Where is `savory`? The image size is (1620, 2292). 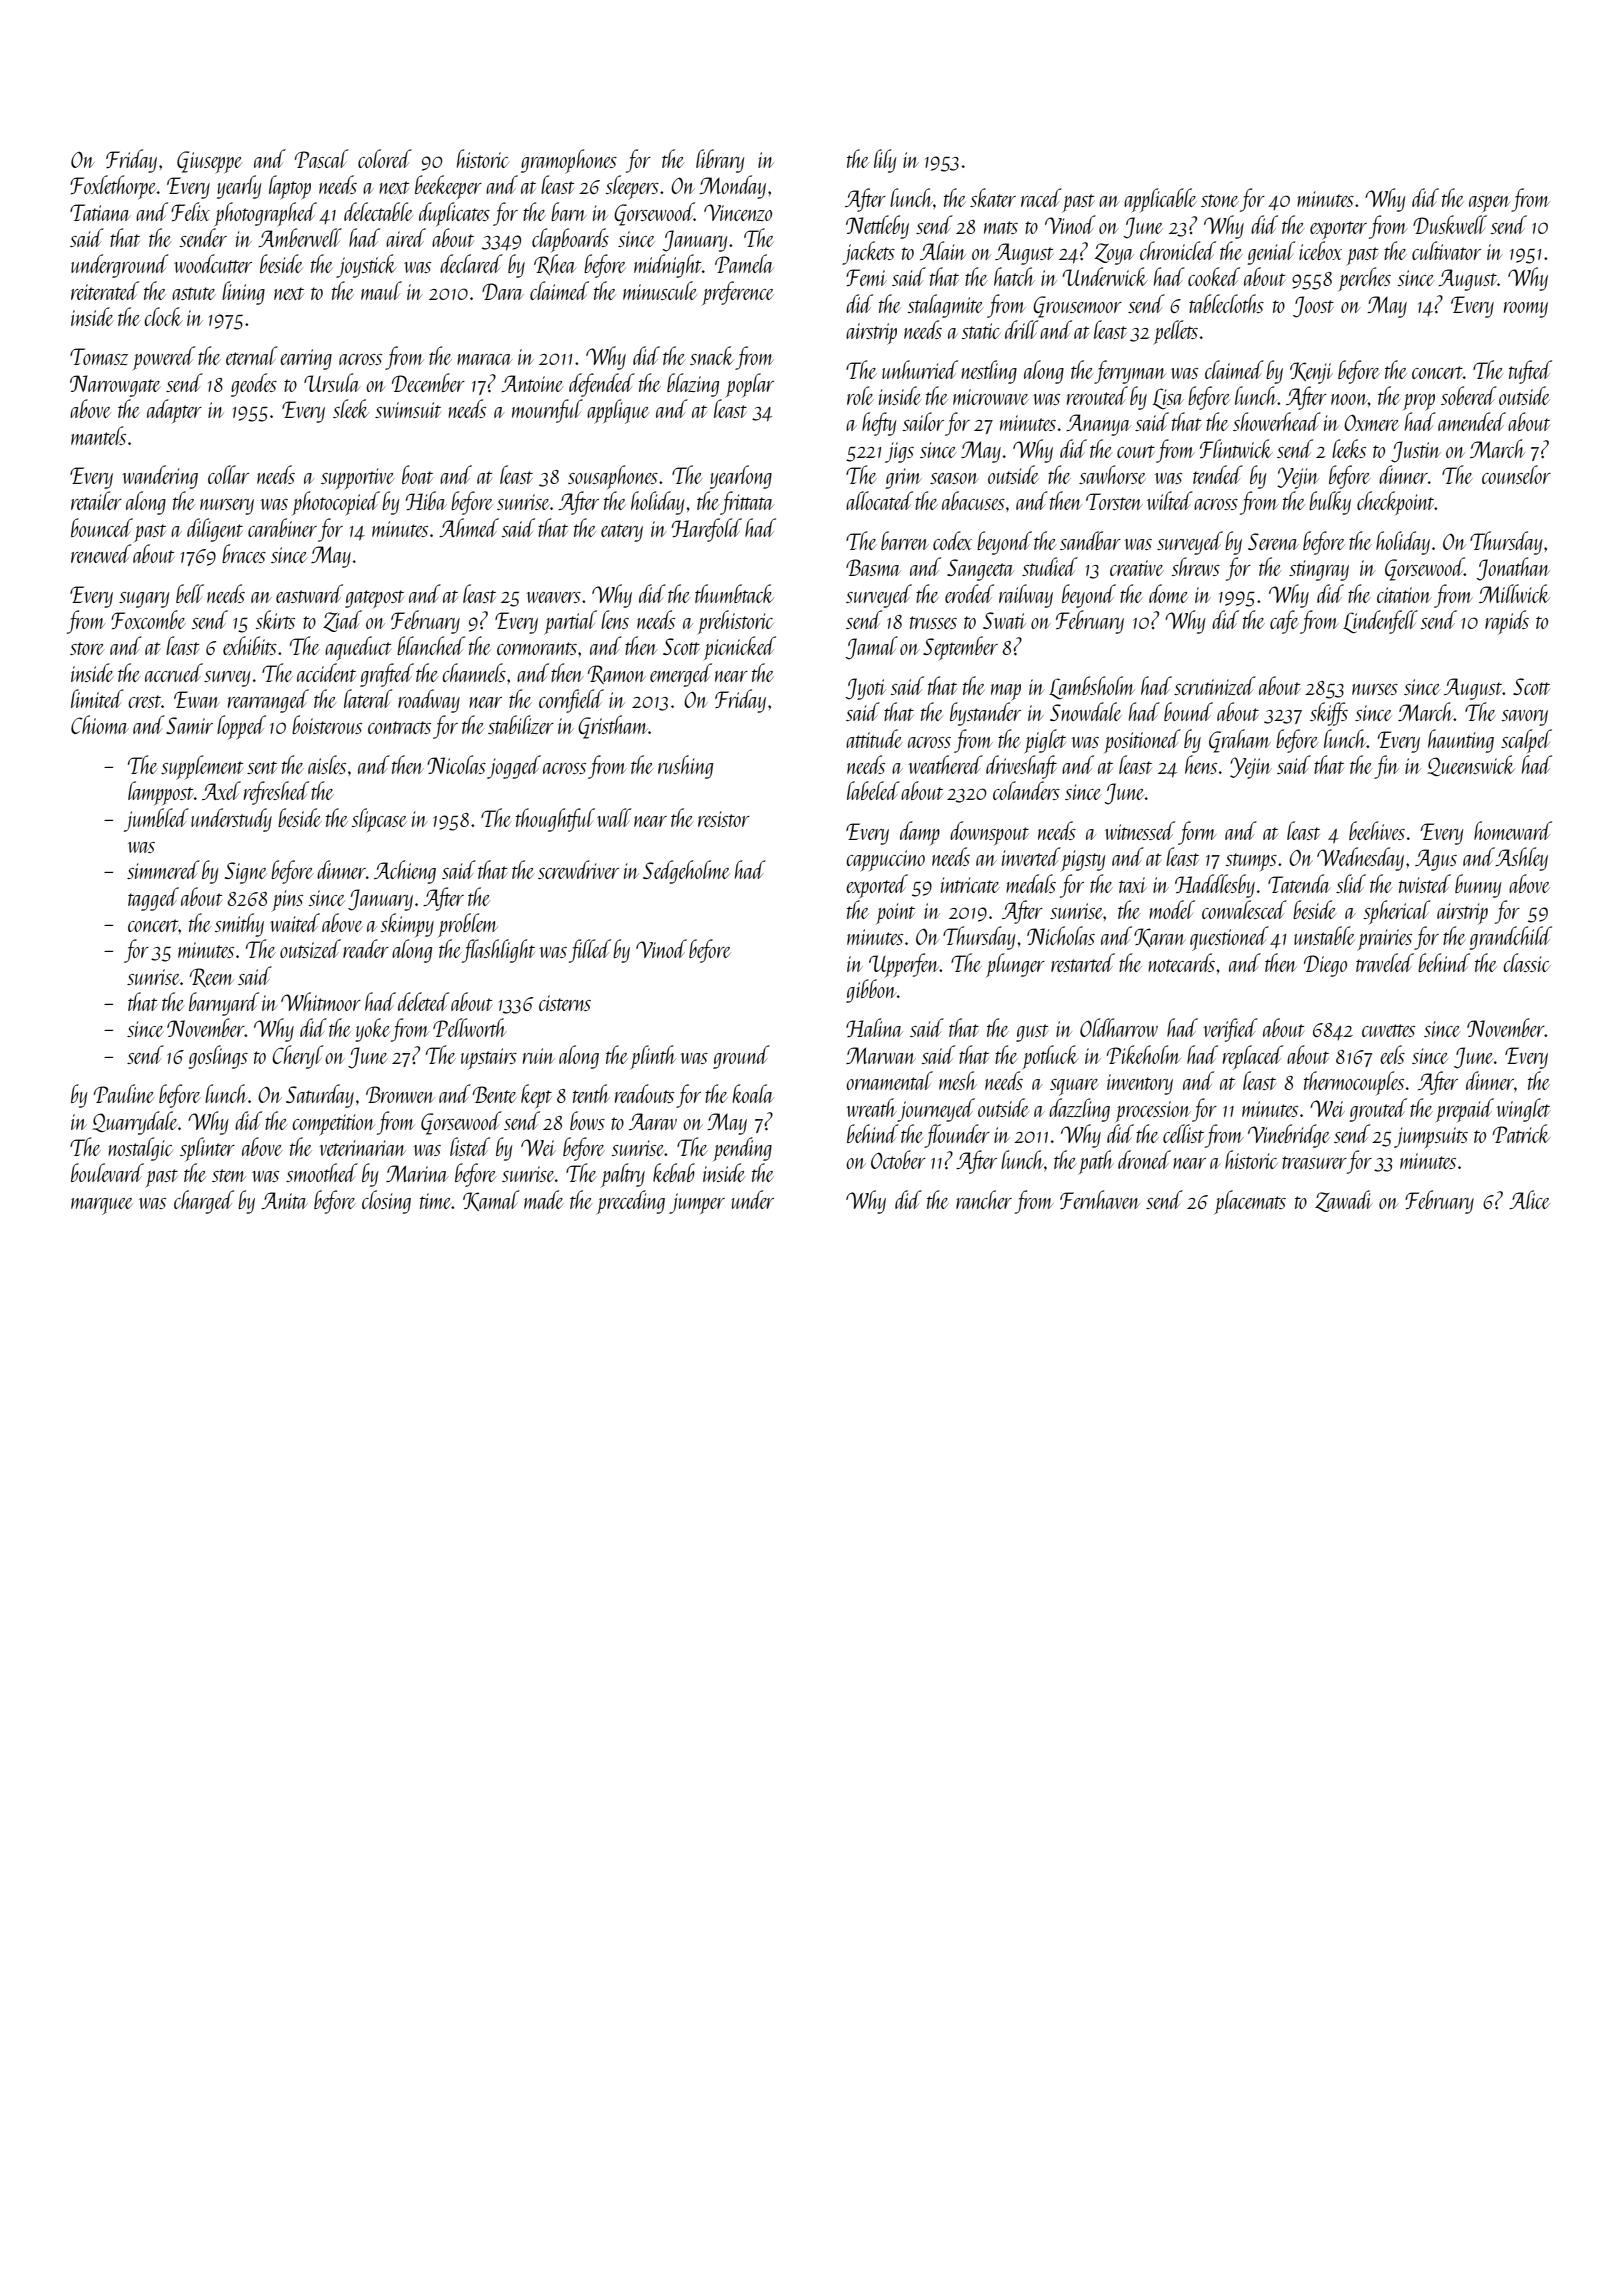 savory is located at coordinates (1525, 718).
